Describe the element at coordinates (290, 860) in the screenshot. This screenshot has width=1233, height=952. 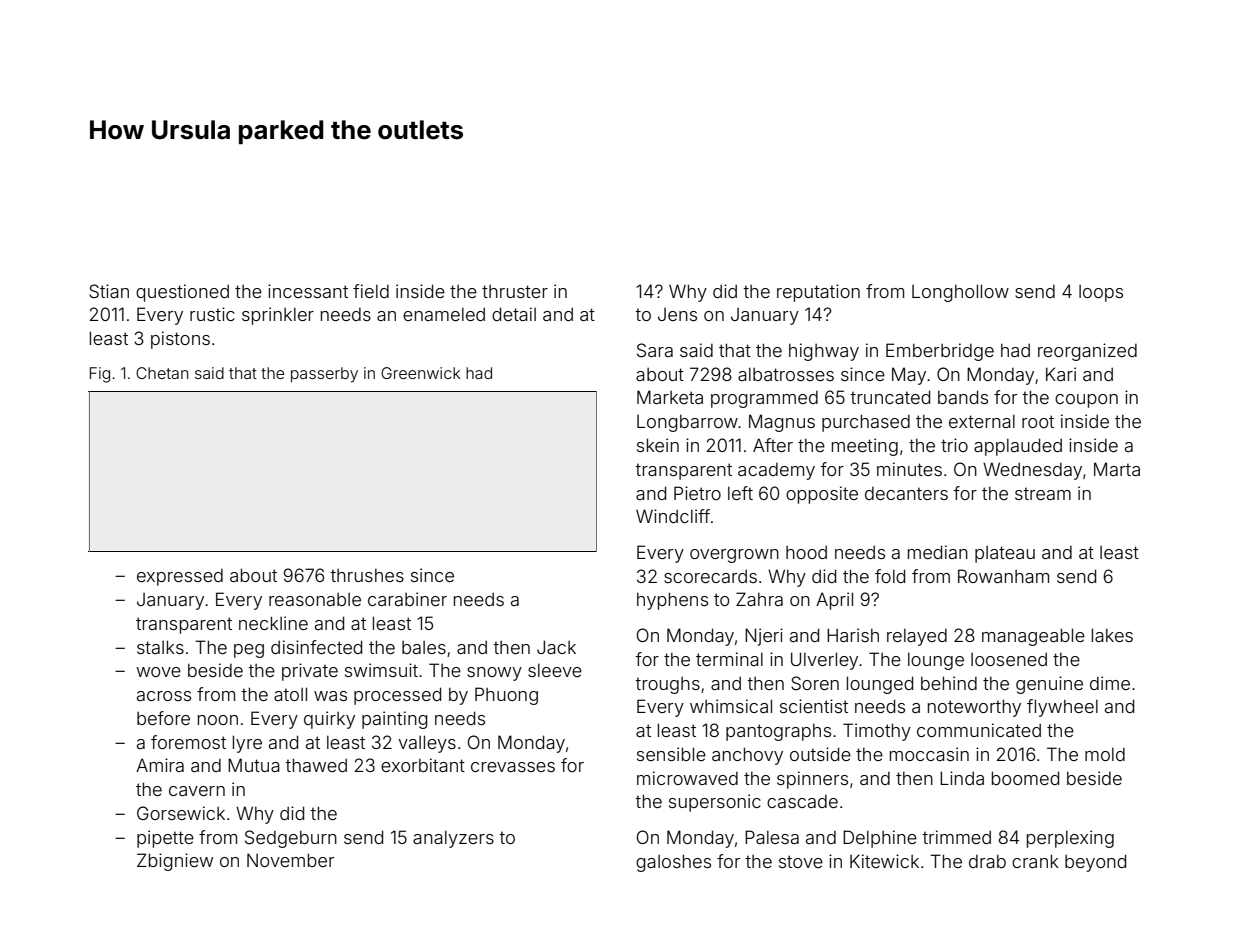
I see `November` at that location.
